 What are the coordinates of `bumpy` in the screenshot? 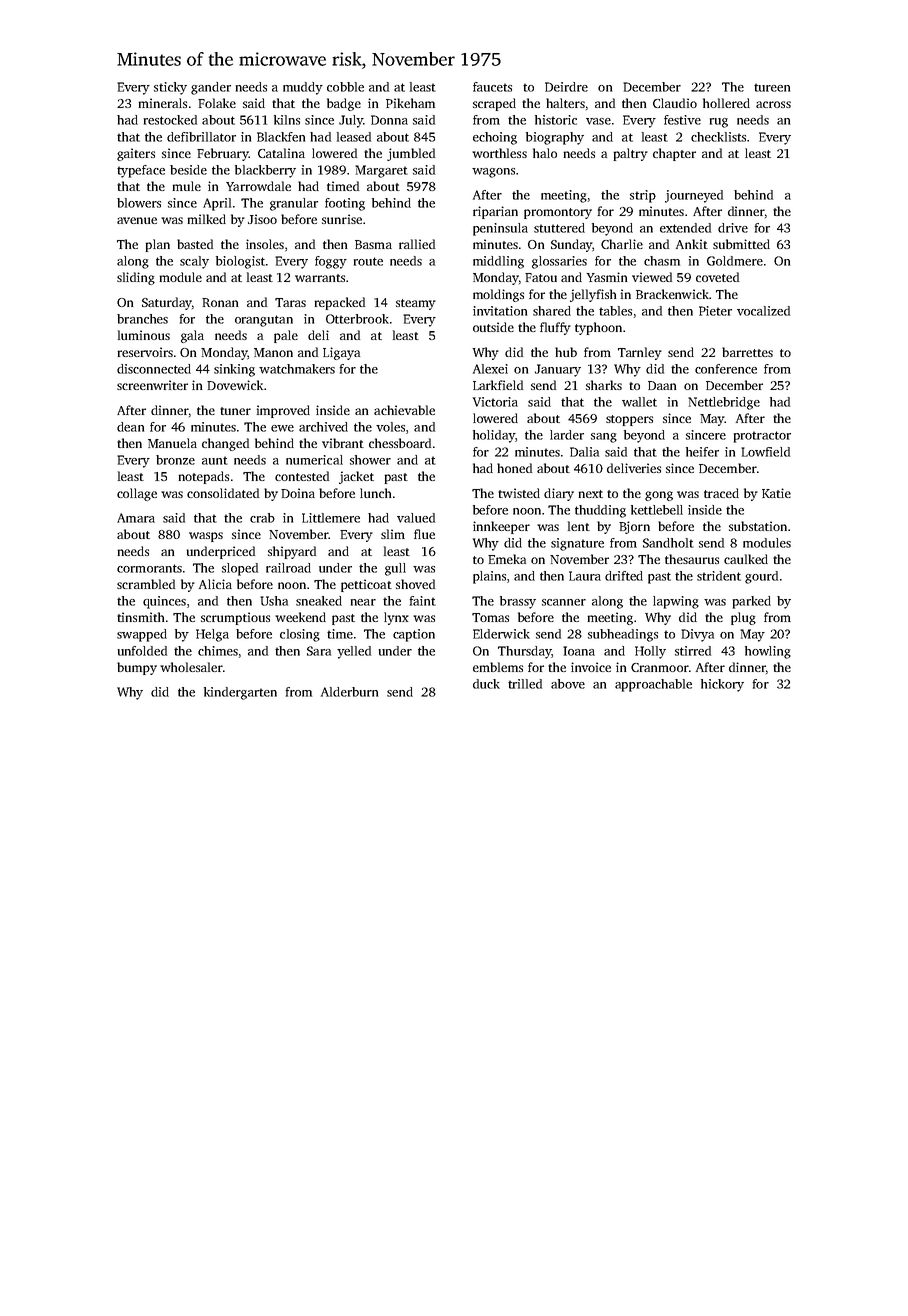 It's located at (137, 668).
